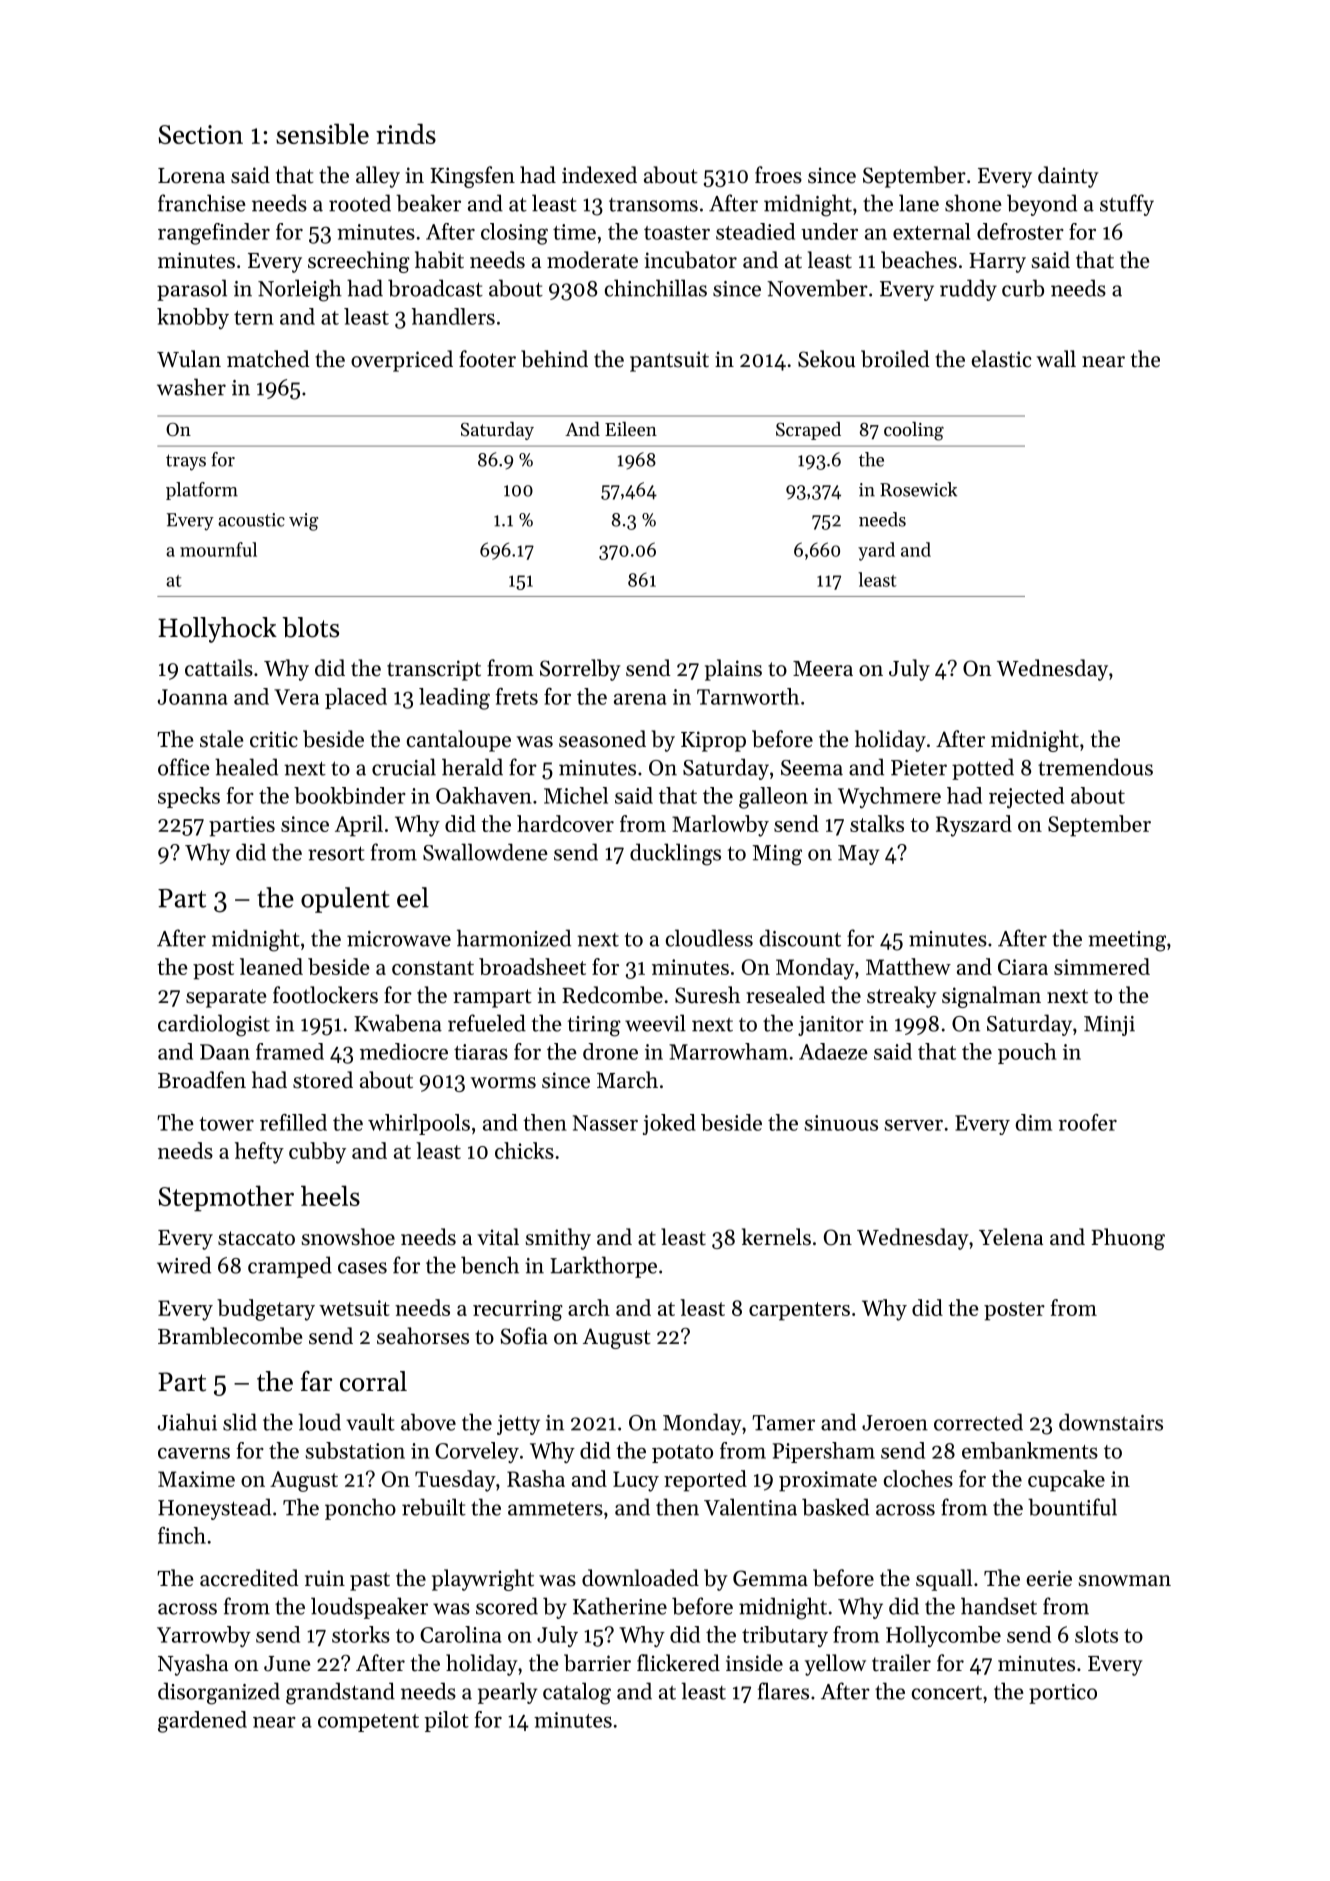 This screenshot has width=1330, height=1881. I want to click on barrier, so click(597, 1663).
